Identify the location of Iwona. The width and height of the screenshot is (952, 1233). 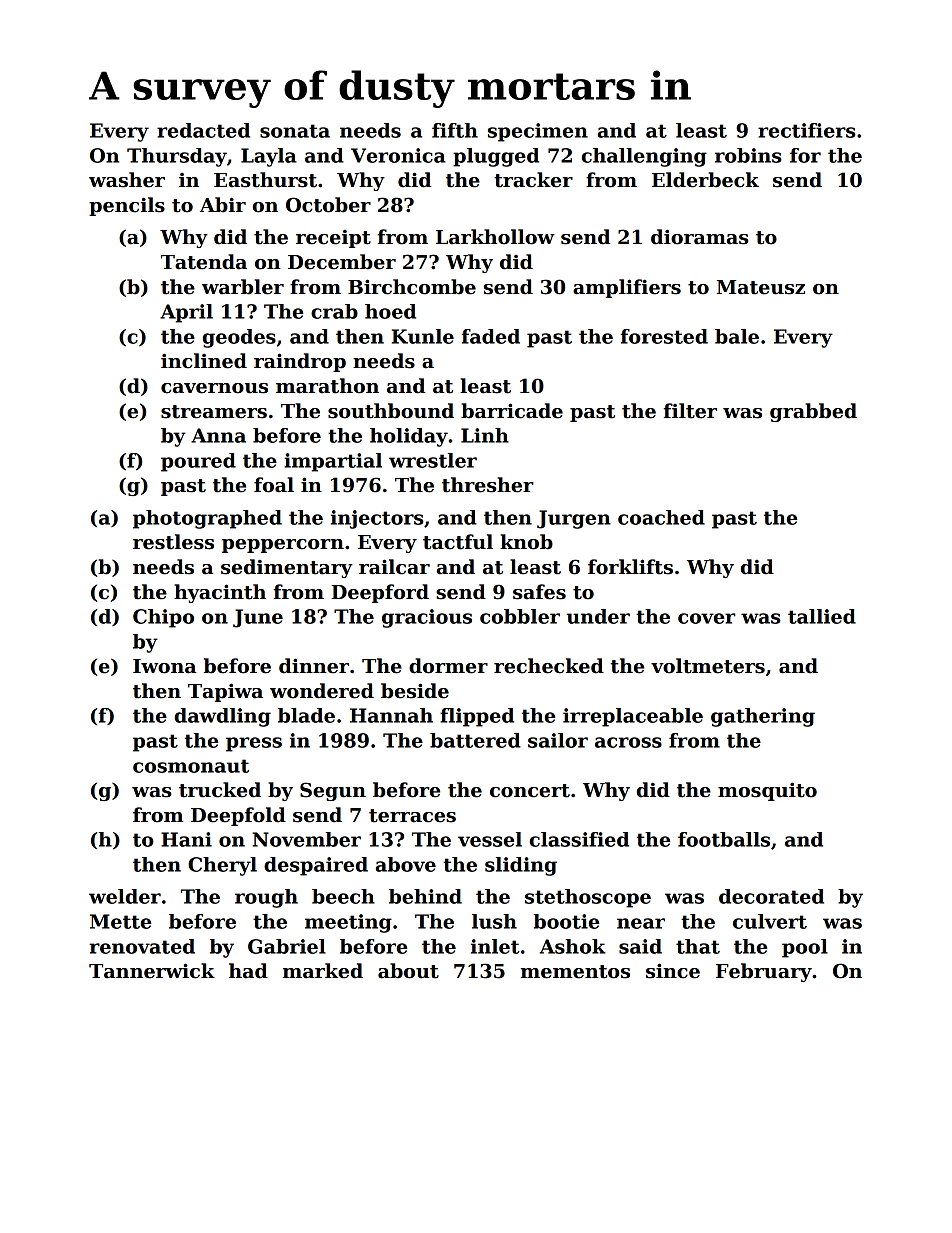
(165, 666).
